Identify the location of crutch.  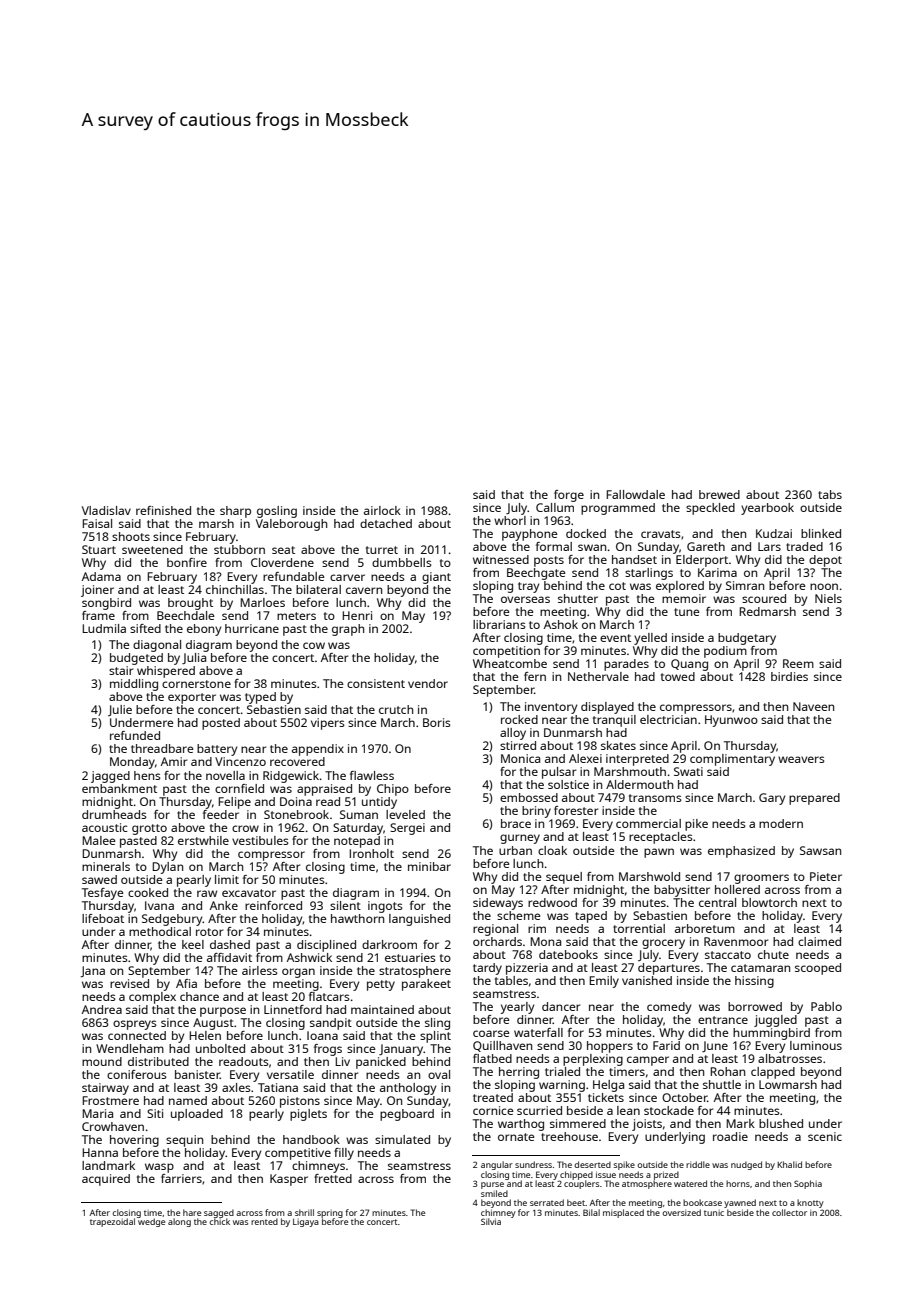
(396, 709).
